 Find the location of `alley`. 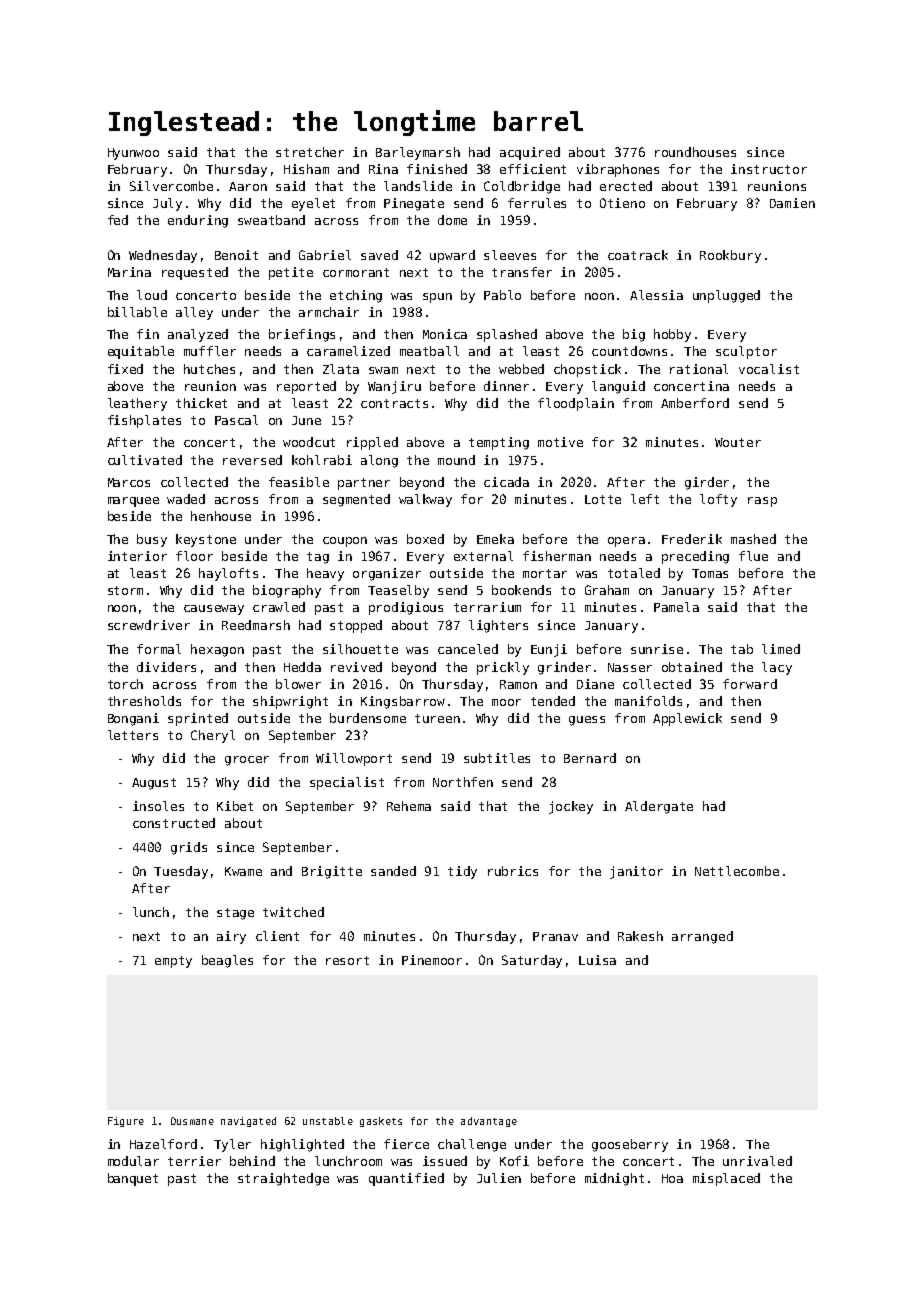

alley is located at coordinates (194, 313).
